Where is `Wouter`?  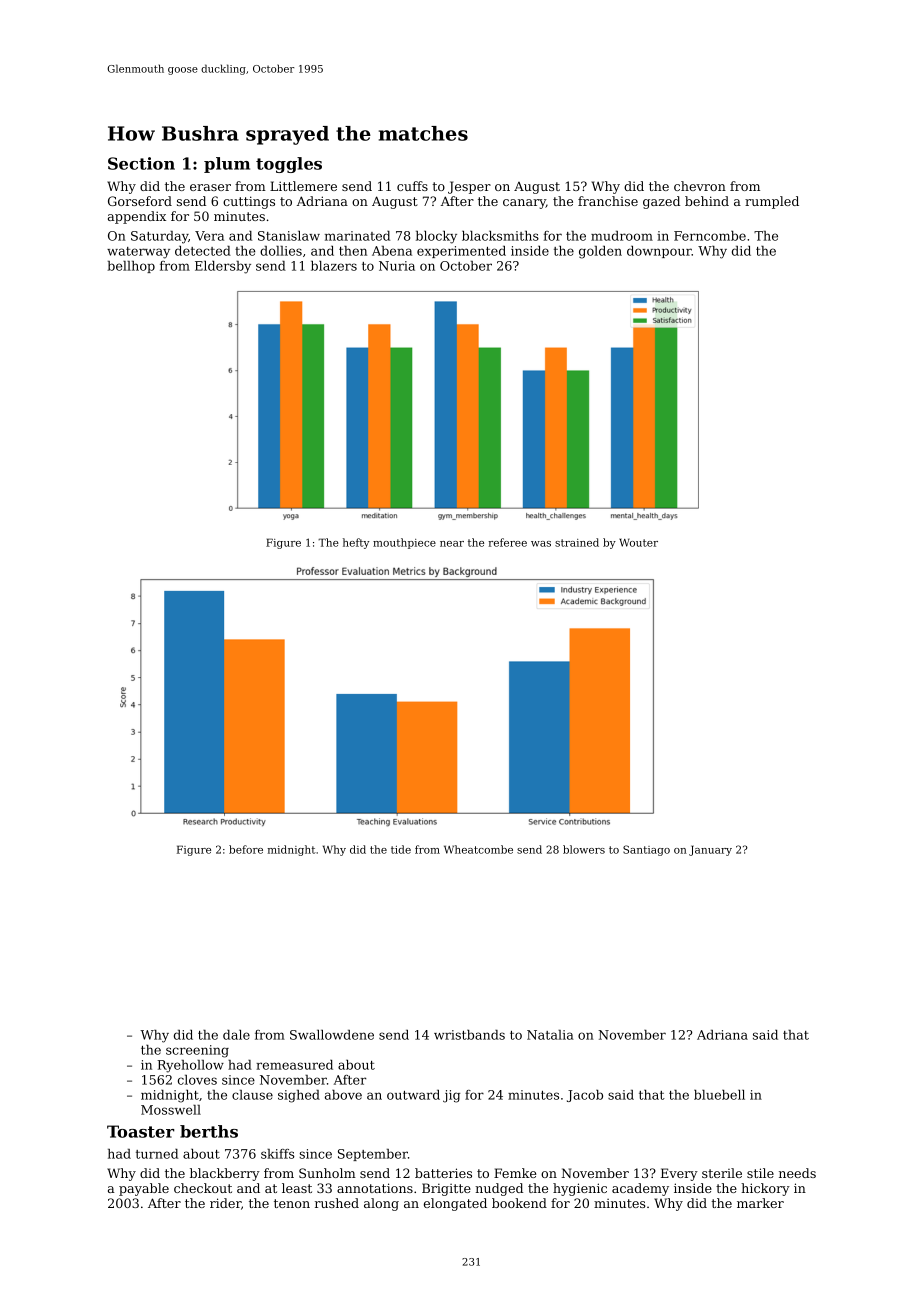
Wouter is located at coordinates (638, 542).
